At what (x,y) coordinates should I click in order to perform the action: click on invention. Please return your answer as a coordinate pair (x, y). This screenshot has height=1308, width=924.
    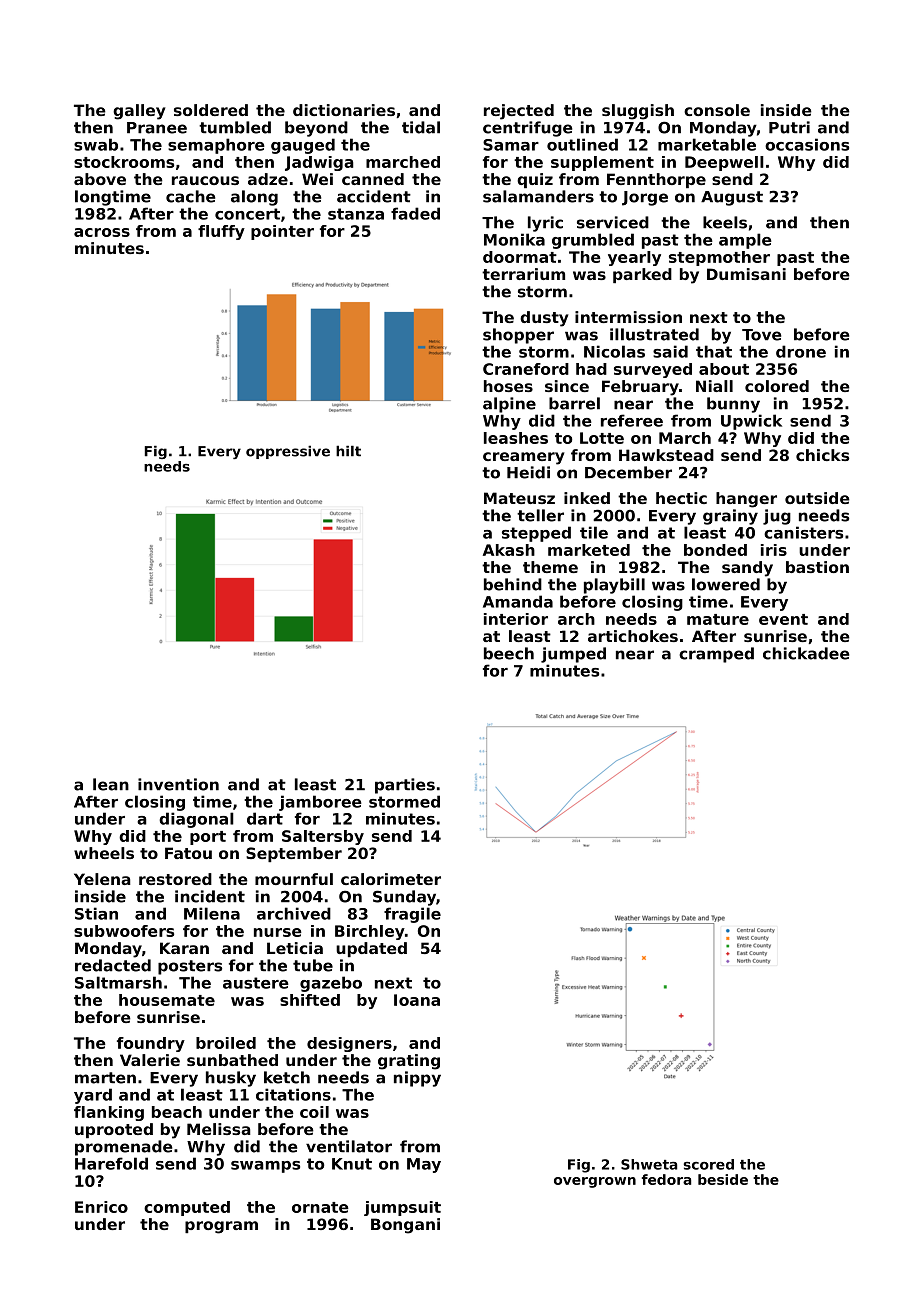
    Looking at the image, I should click on (178, 784).
